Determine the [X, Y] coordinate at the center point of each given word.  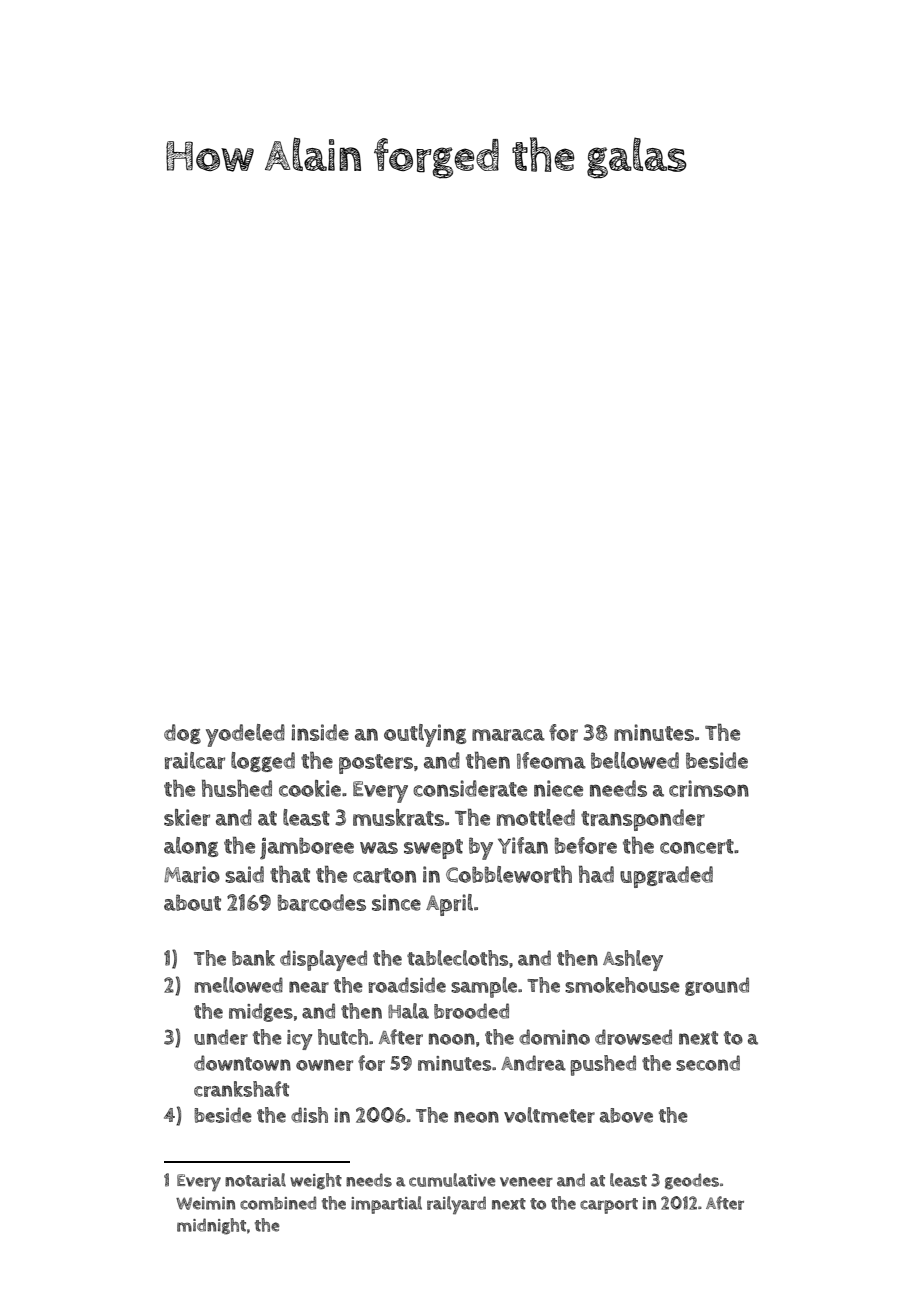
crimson [709, 788]
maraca [508, 735]
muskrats [398, 817]
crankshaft [241, 1089]
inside [320, 732]
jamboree [307, 848]
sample [484, 987]
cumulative [452, 1180]
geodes [692, 1181]
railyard [456, 1205]
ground [717, 986]
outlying [425, 735]
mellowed [239, 985]
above [626, 1115]
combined [278, 1203]
